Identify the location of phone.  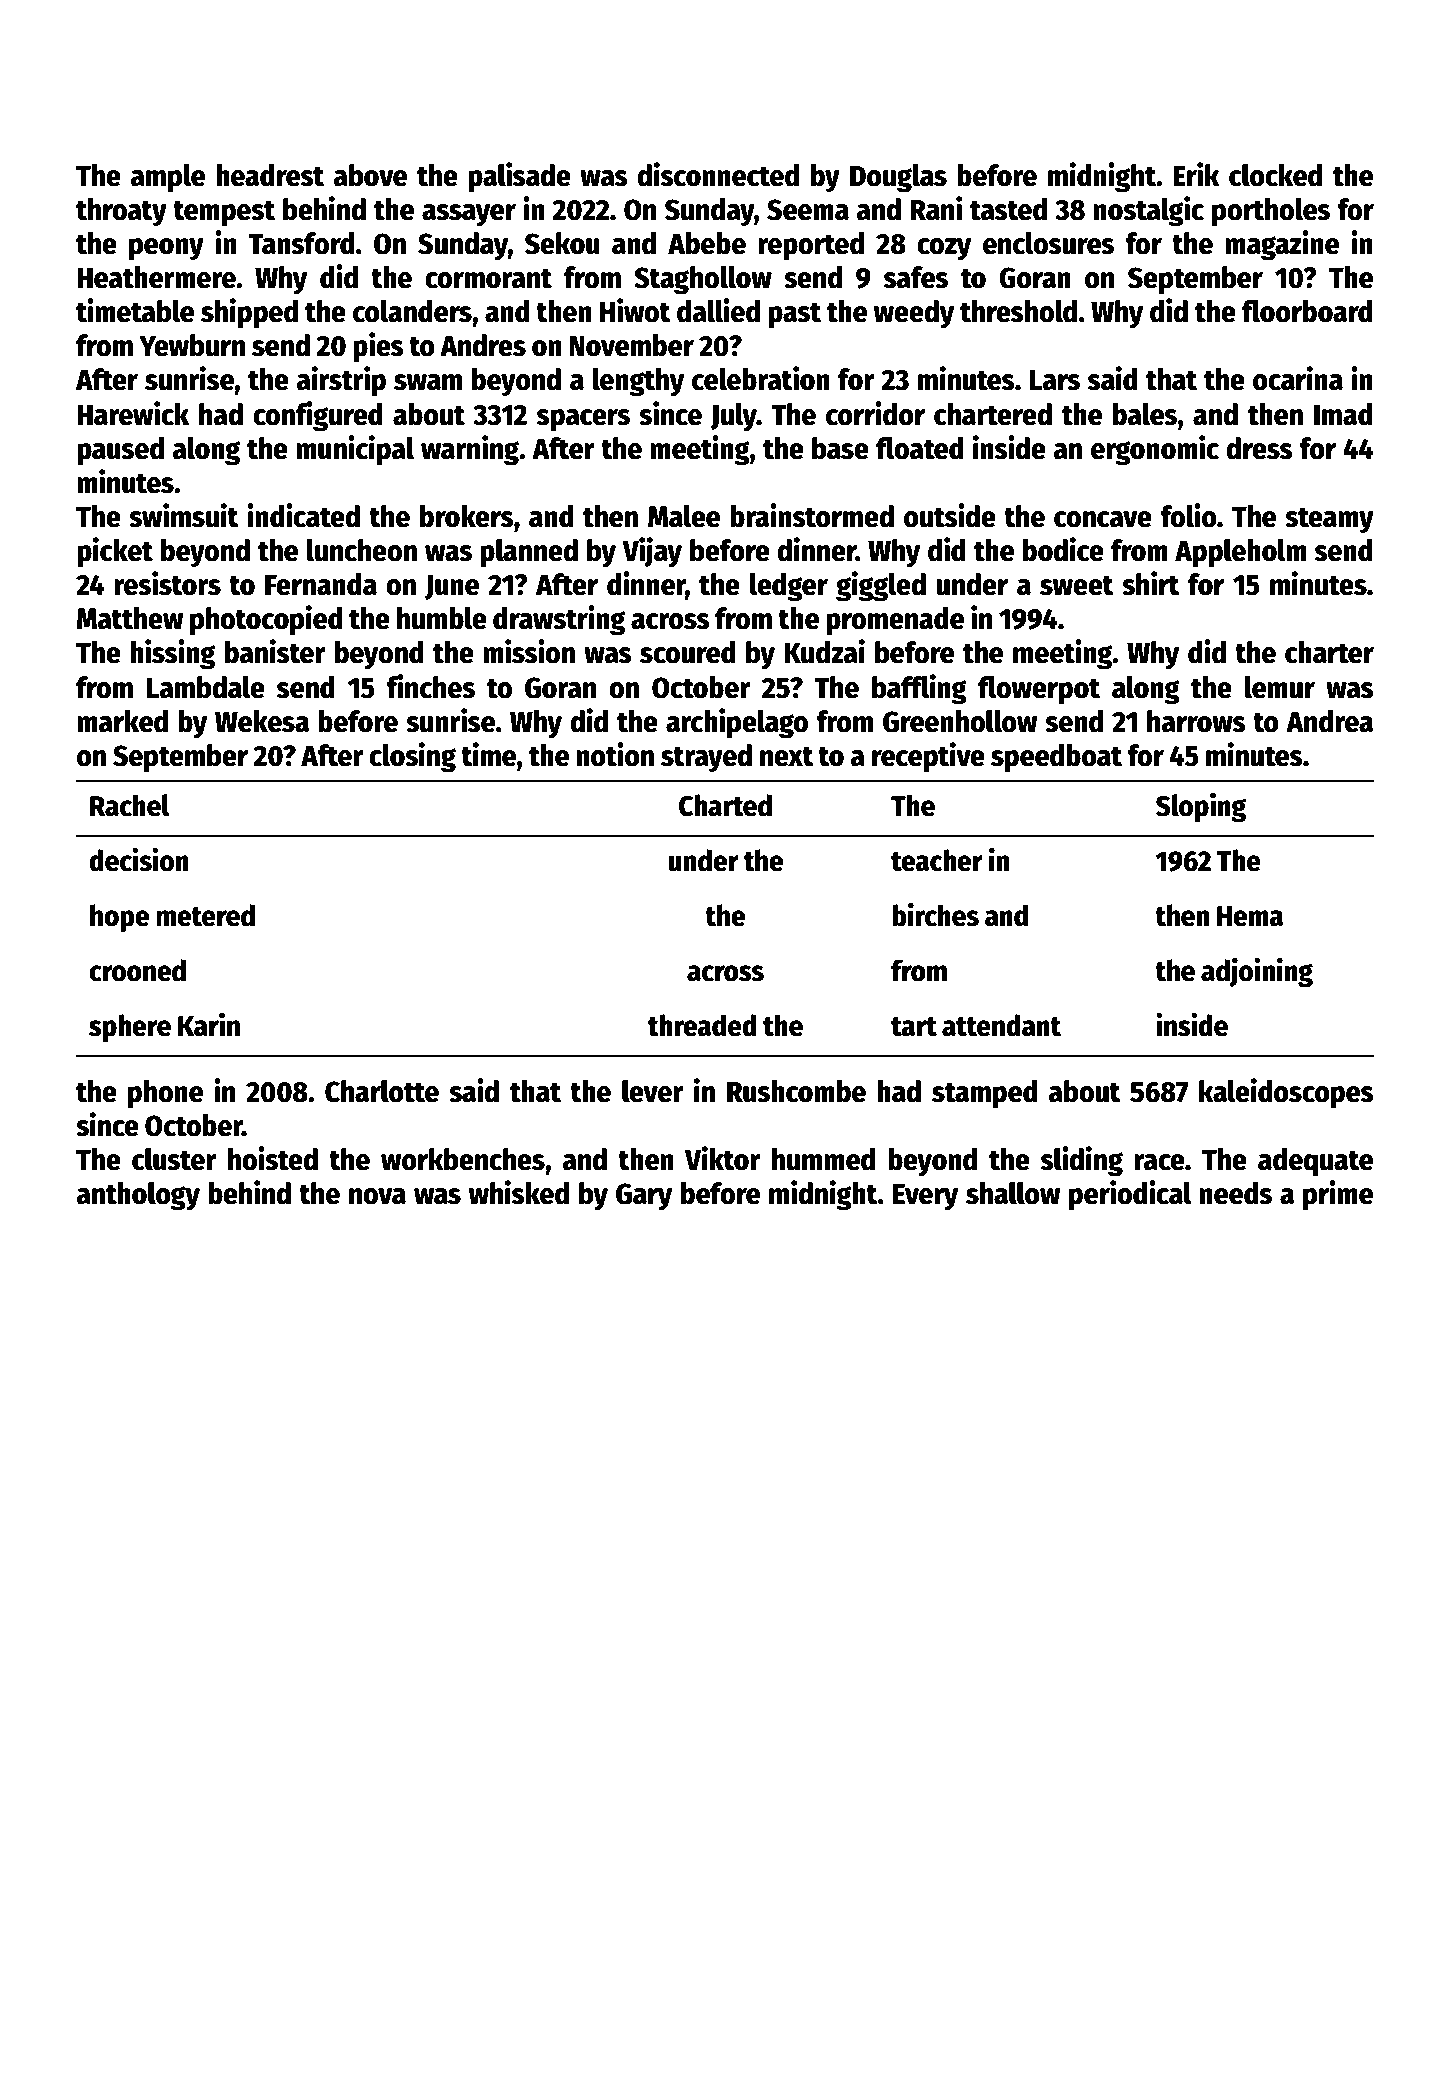
(165, 1094).
